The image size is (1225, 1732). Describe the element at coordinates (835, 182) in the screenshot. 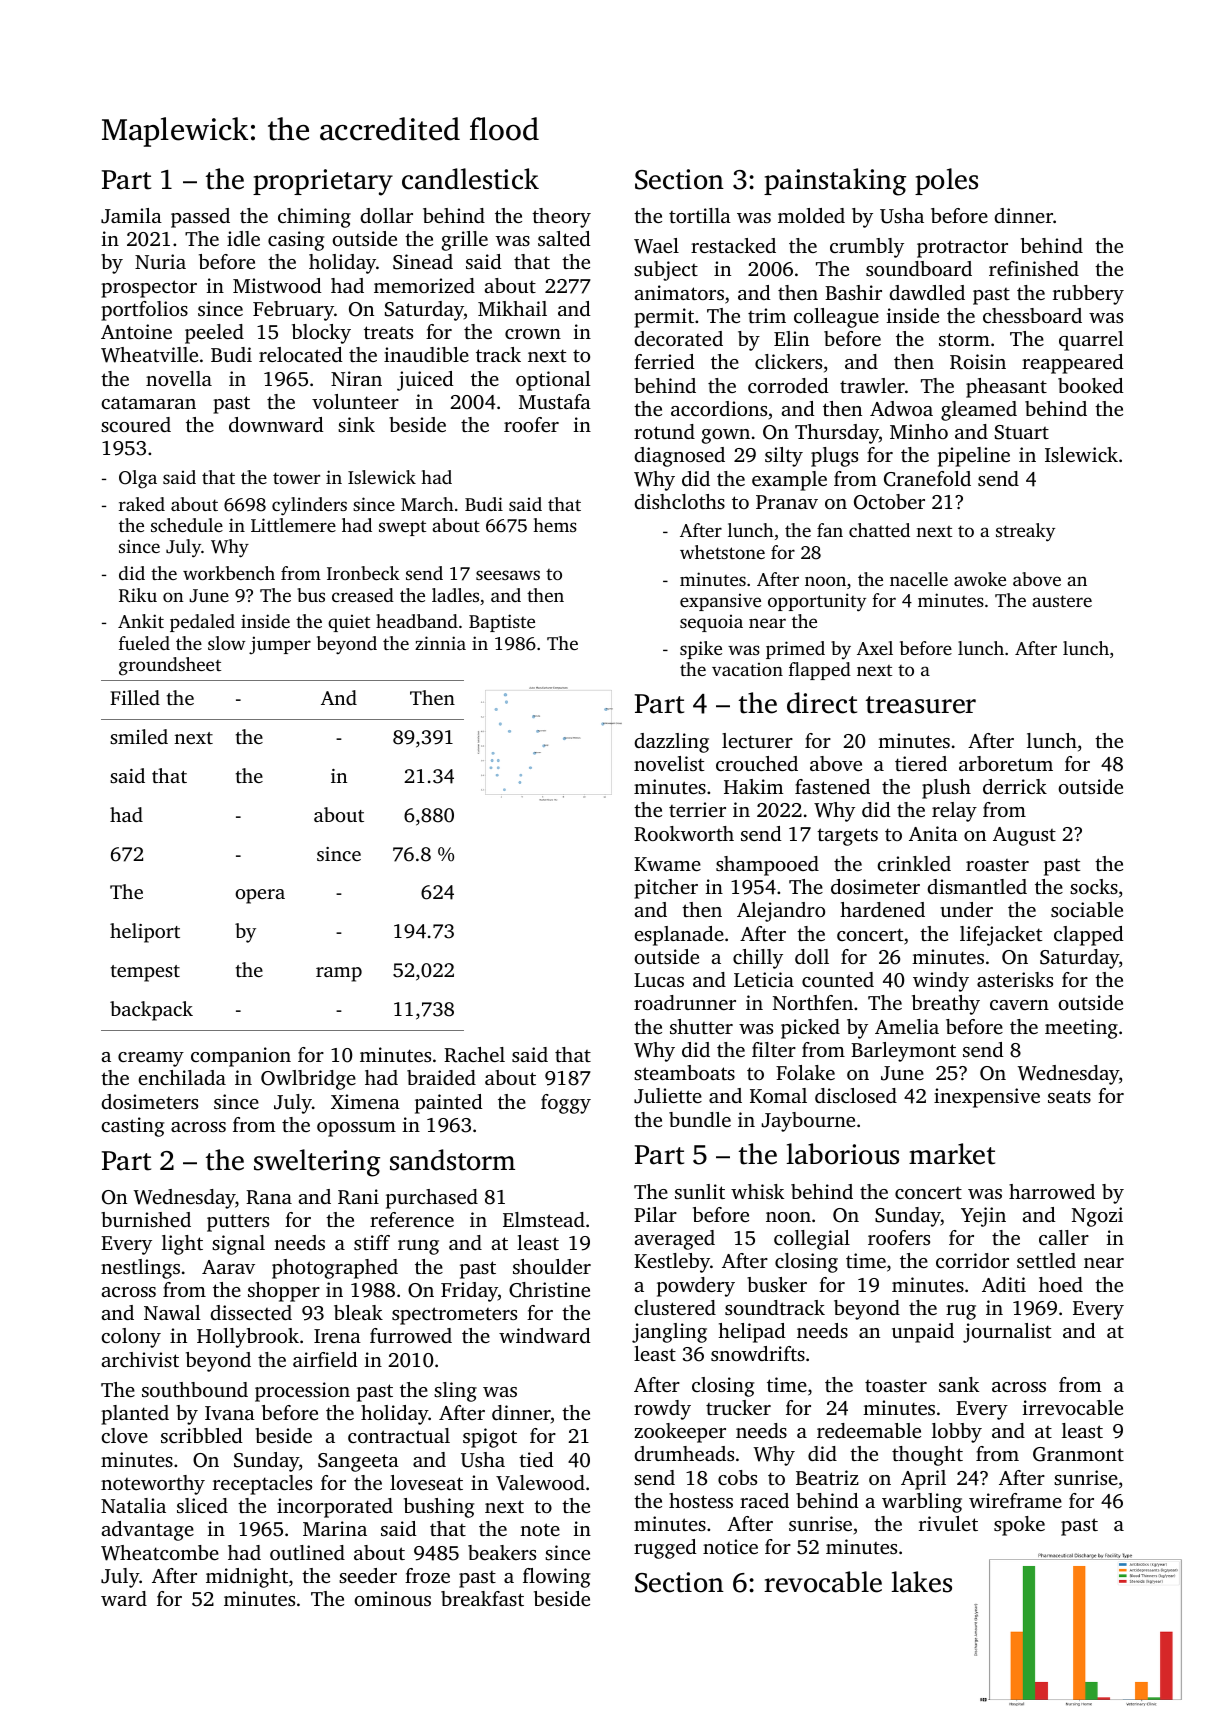

I see `painstaking` at that location.
